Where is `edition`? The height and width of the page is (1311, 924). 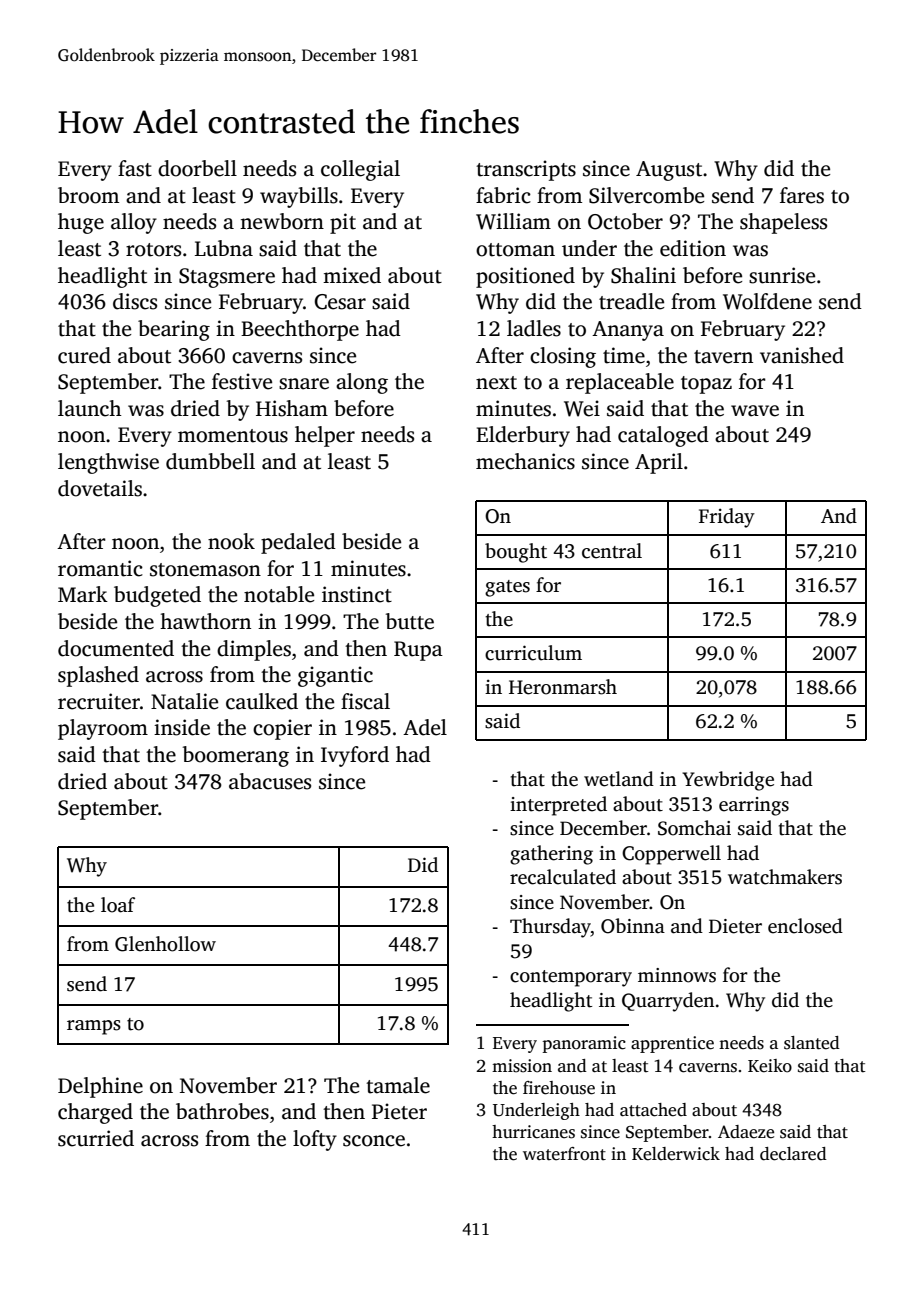 edition is located at coordinates (693, 248).
